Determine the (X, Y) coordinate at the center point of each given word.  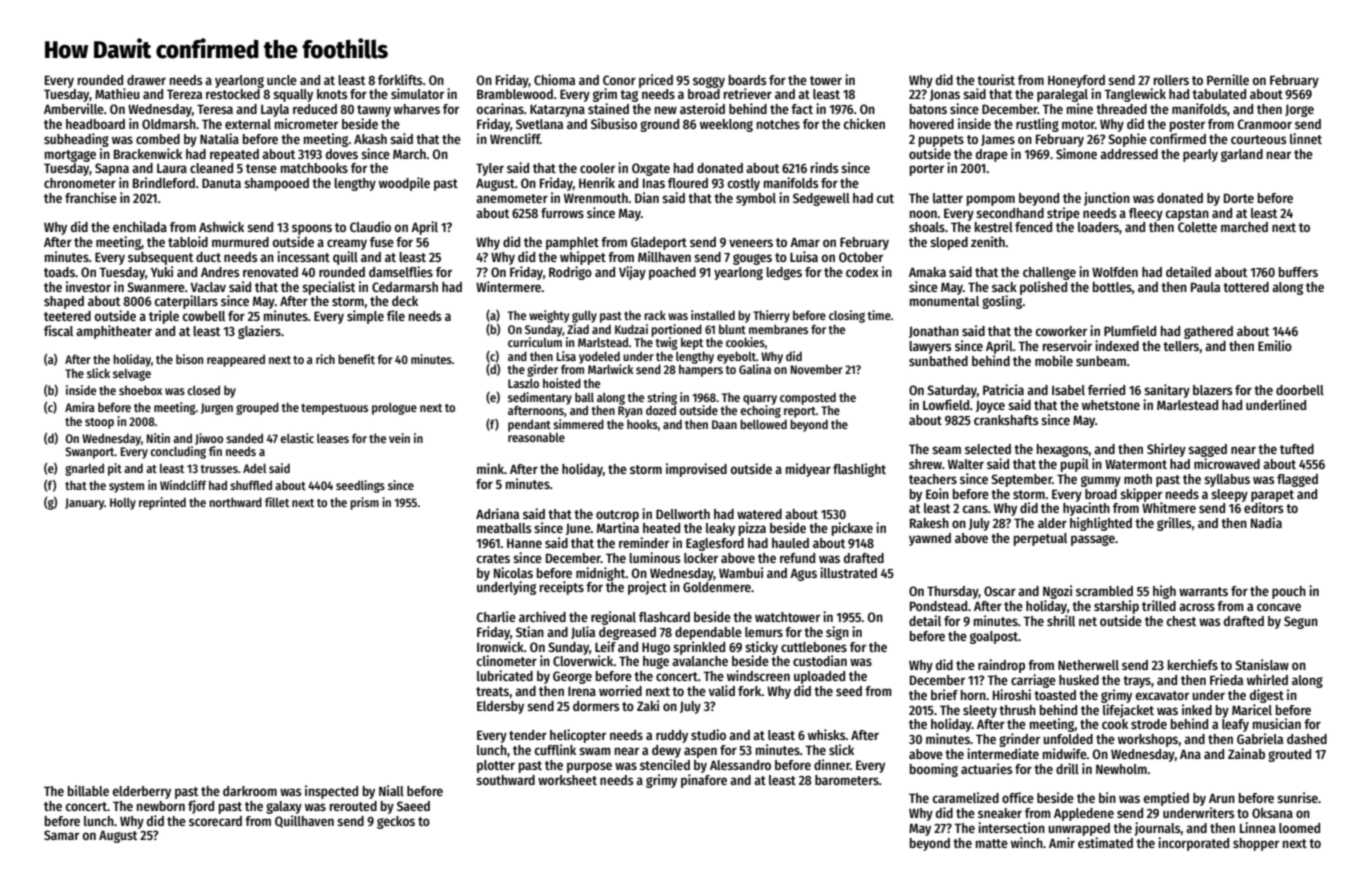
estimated (1105, 842)
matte (992, 843)
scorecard (215, 821)
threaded (1121, 109)
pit (115, 469)
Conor (619, 80)
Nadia (1266, 522)
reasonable (536, 437)
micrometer (306, 123)
